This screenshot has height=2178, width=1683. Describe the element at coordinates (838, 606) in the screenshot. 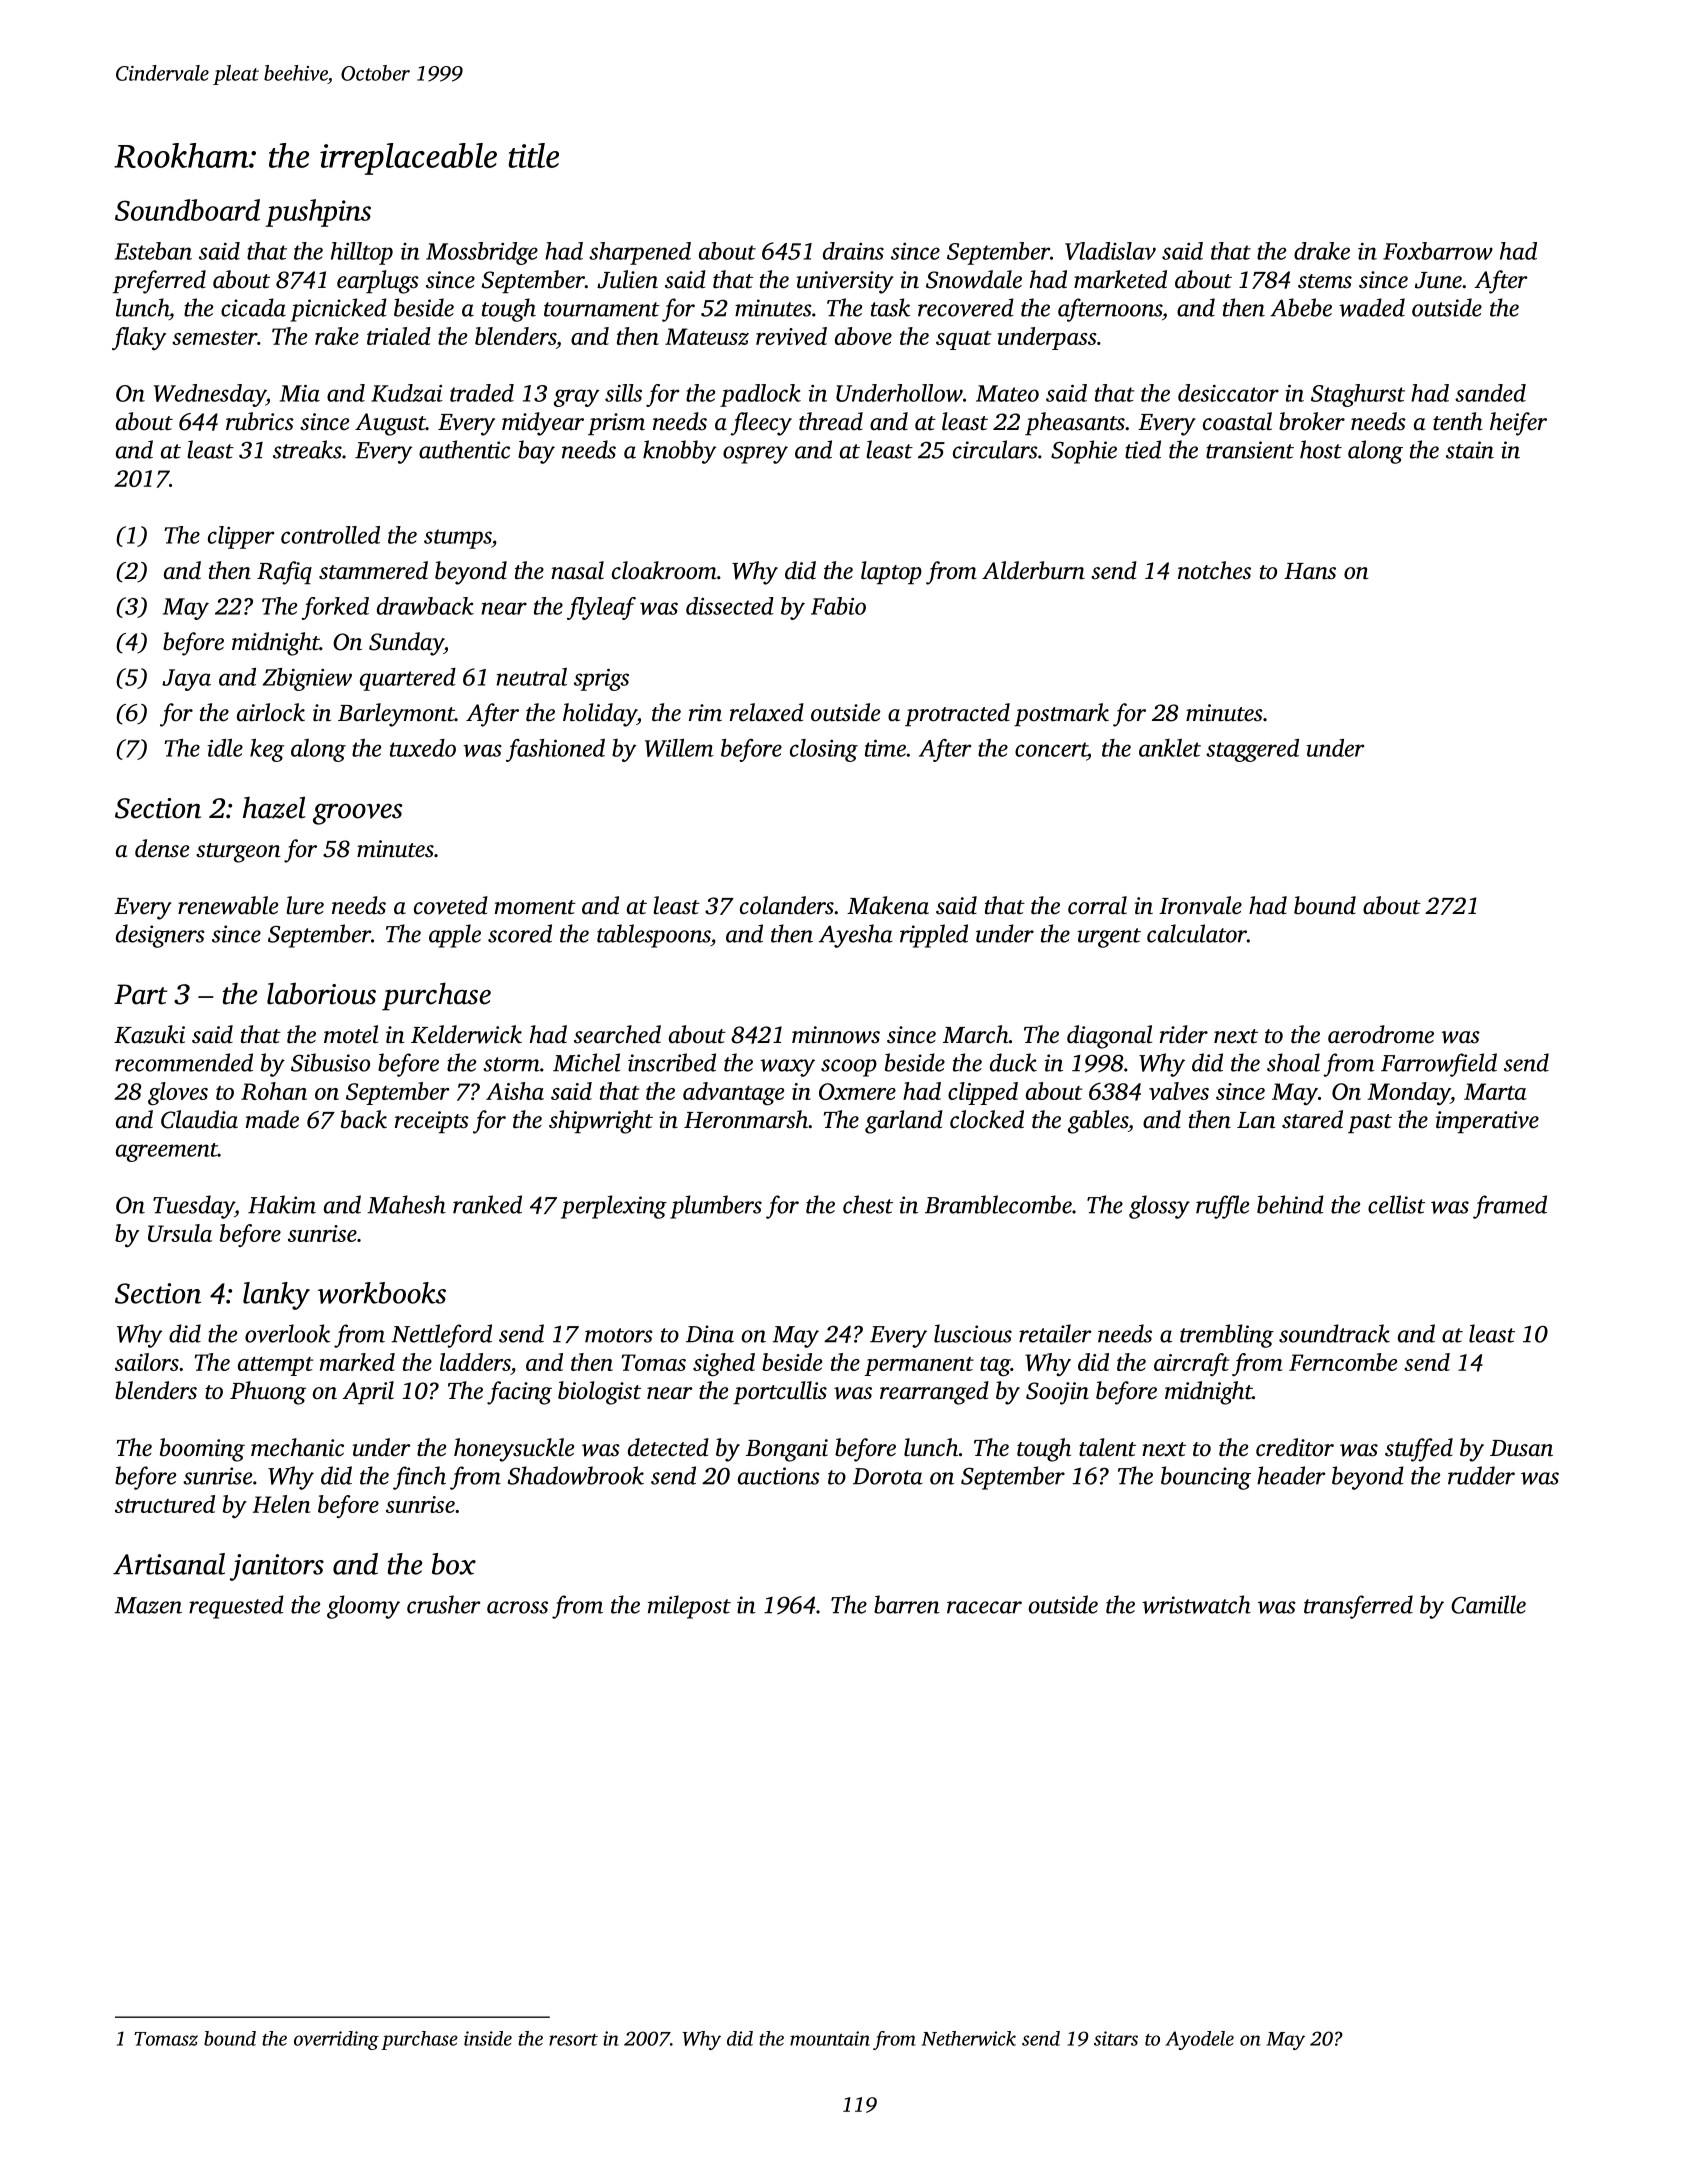

I see `Fabio` at that location.
